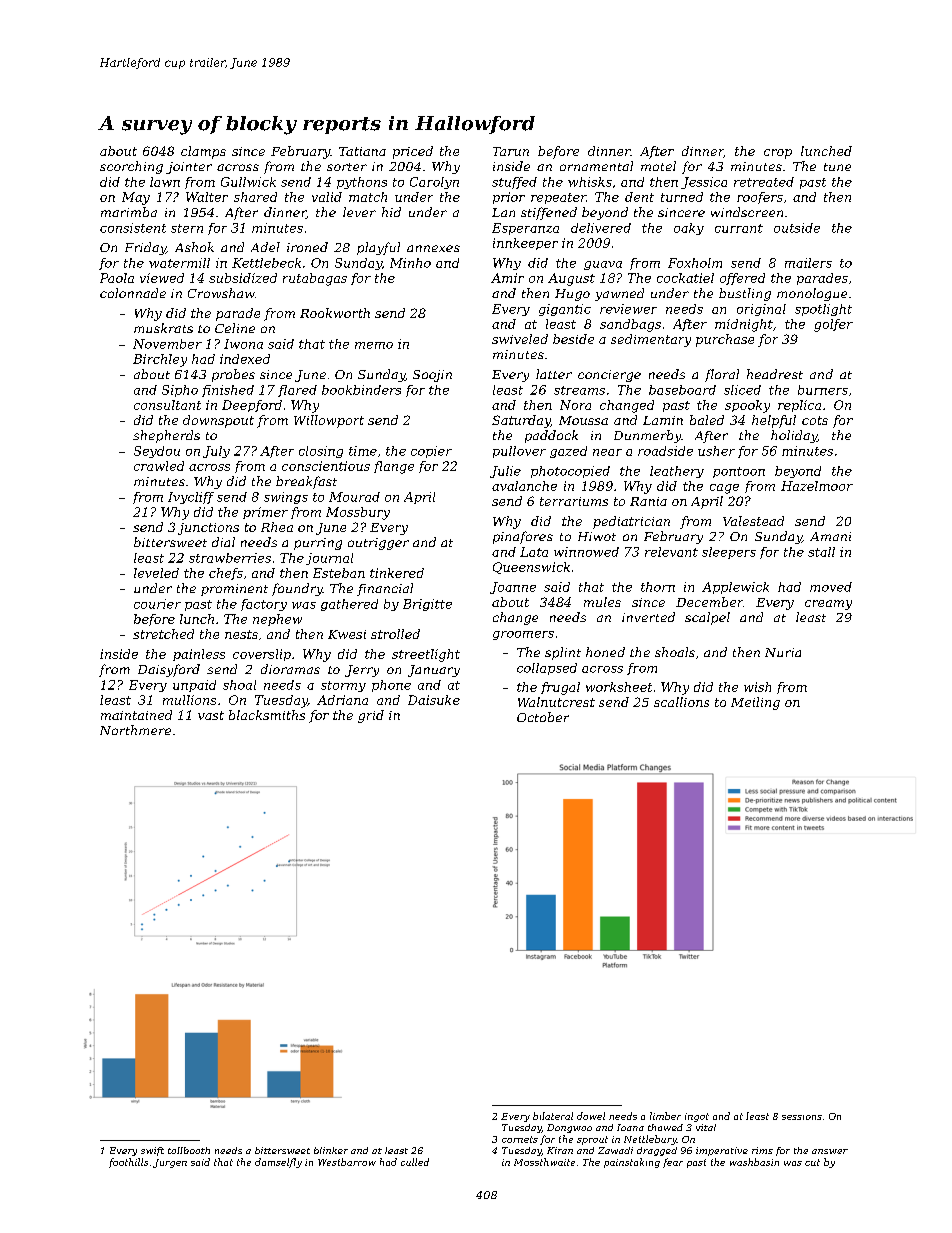  I want to click on pullover, so click(519, 452).
